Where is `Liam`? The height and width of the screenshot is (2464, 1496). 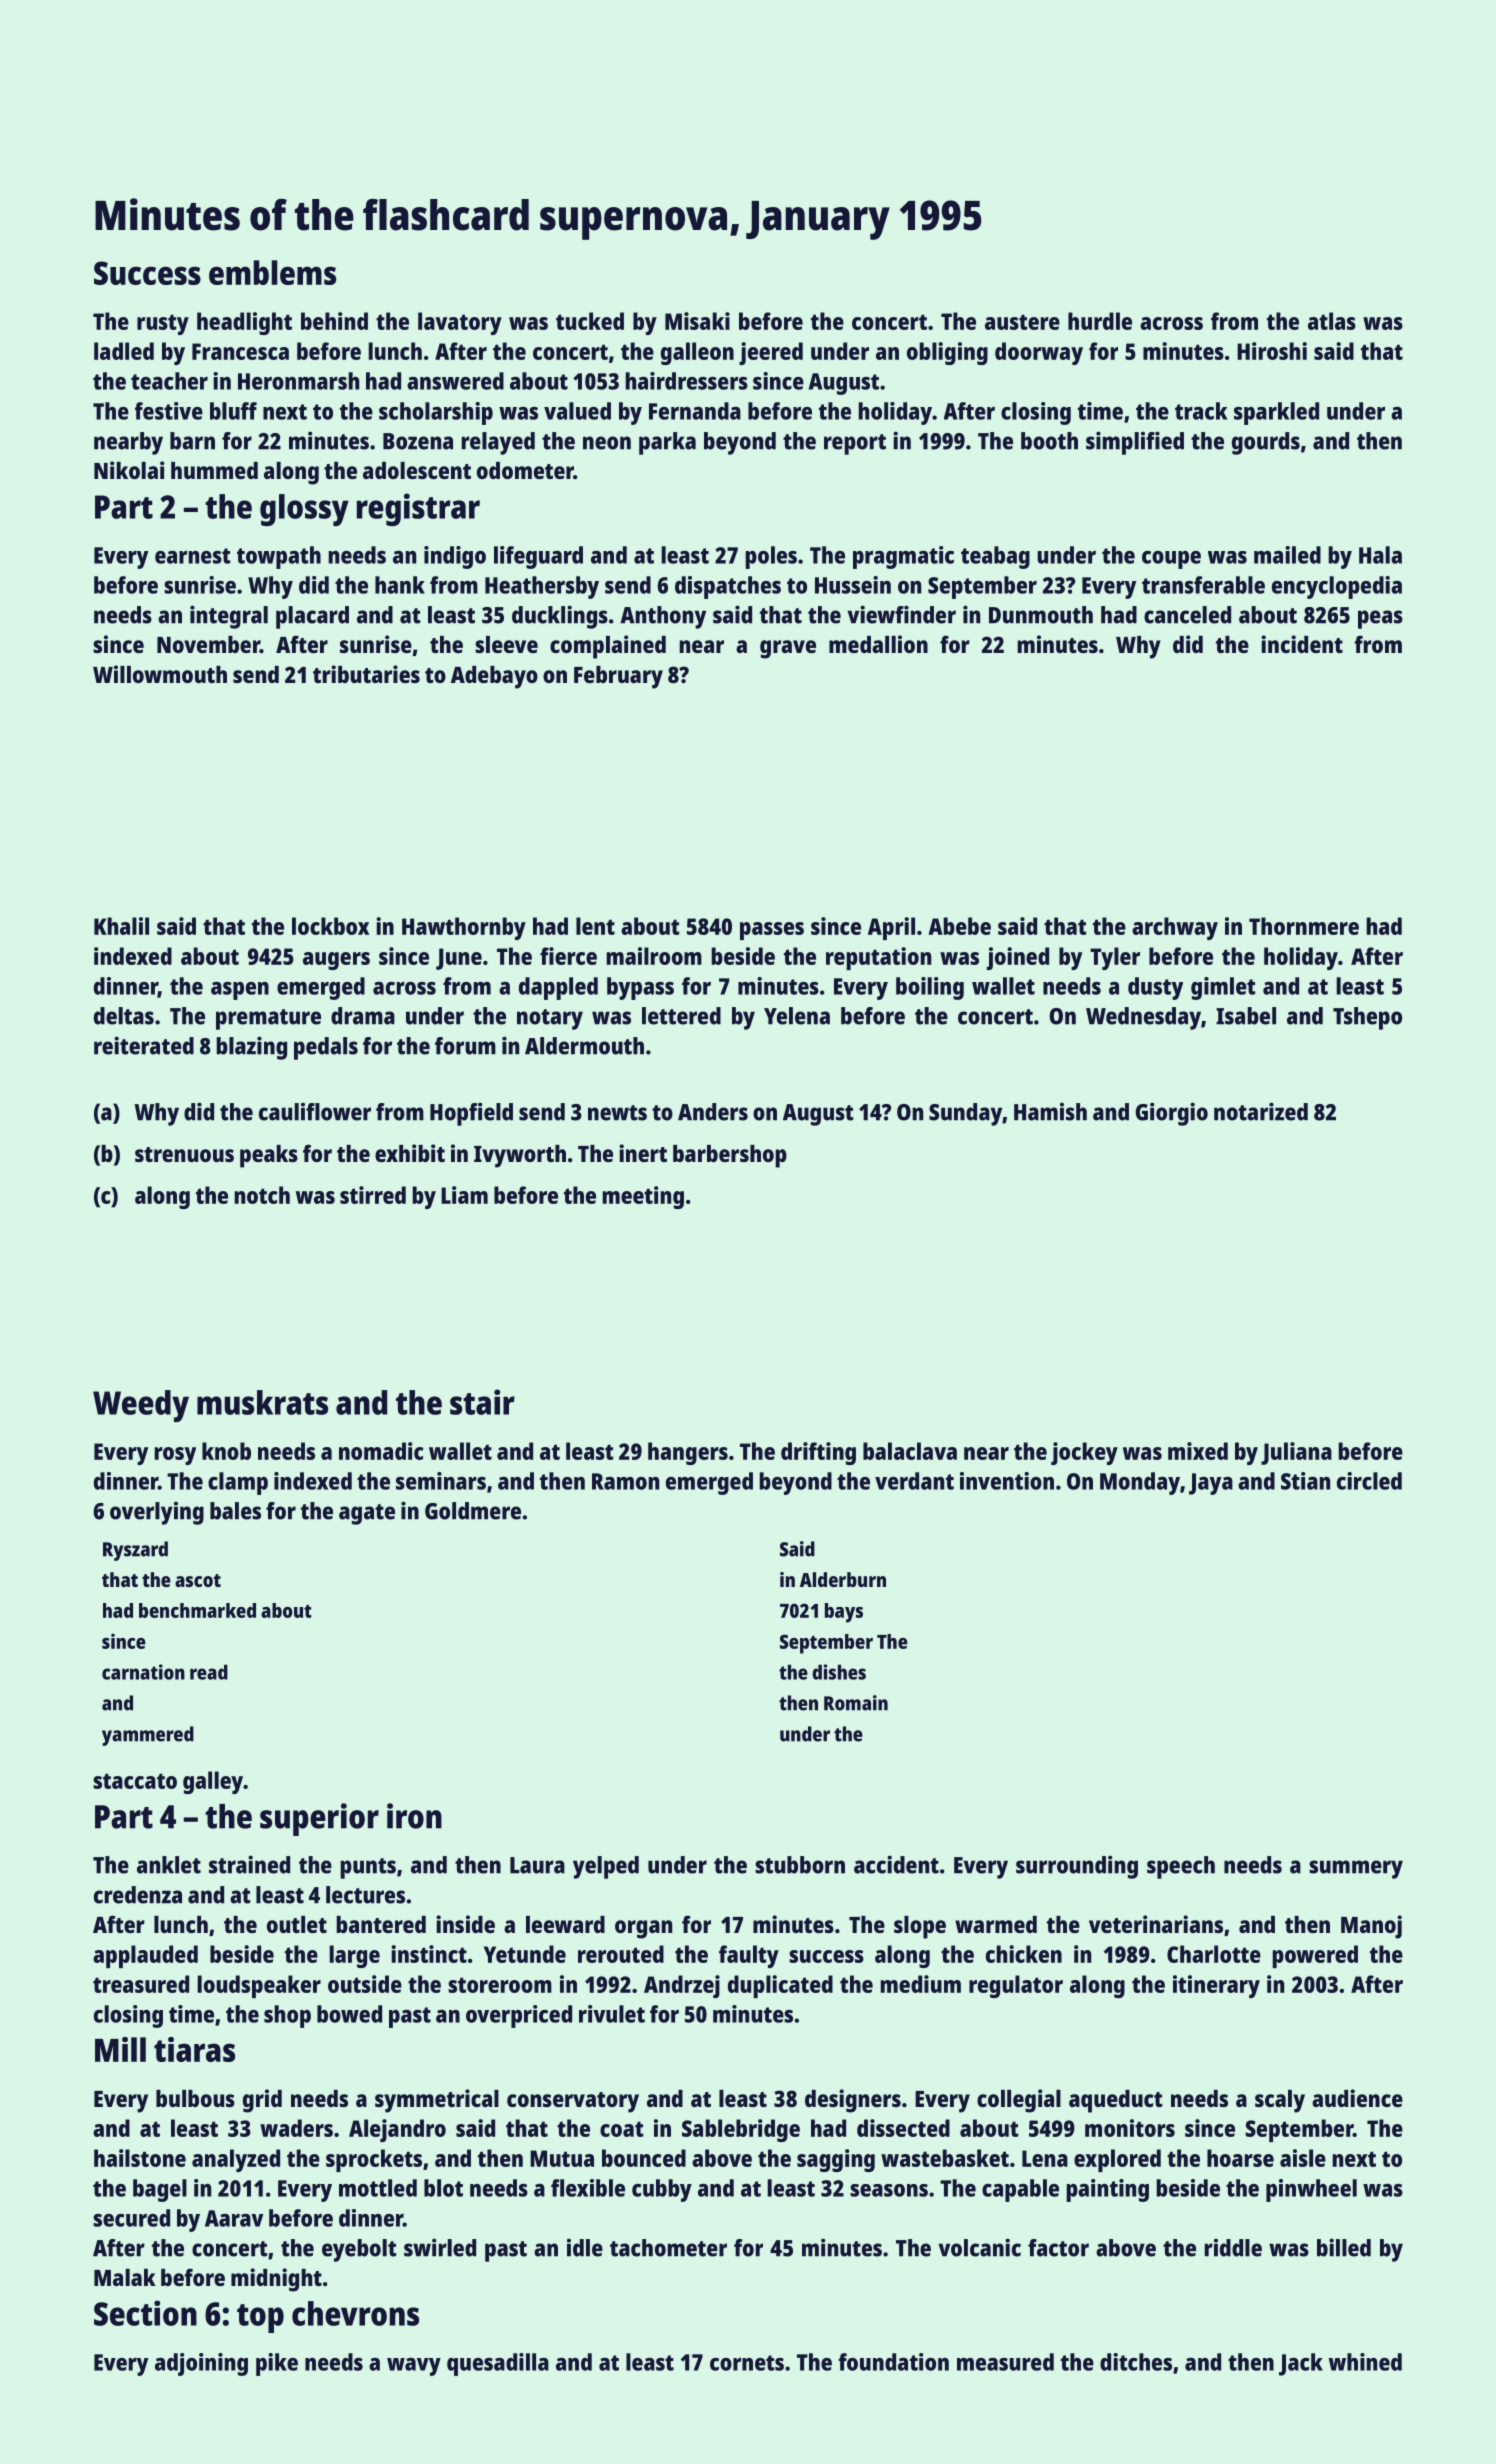
Liam is located at coordinates (464, 1195).
